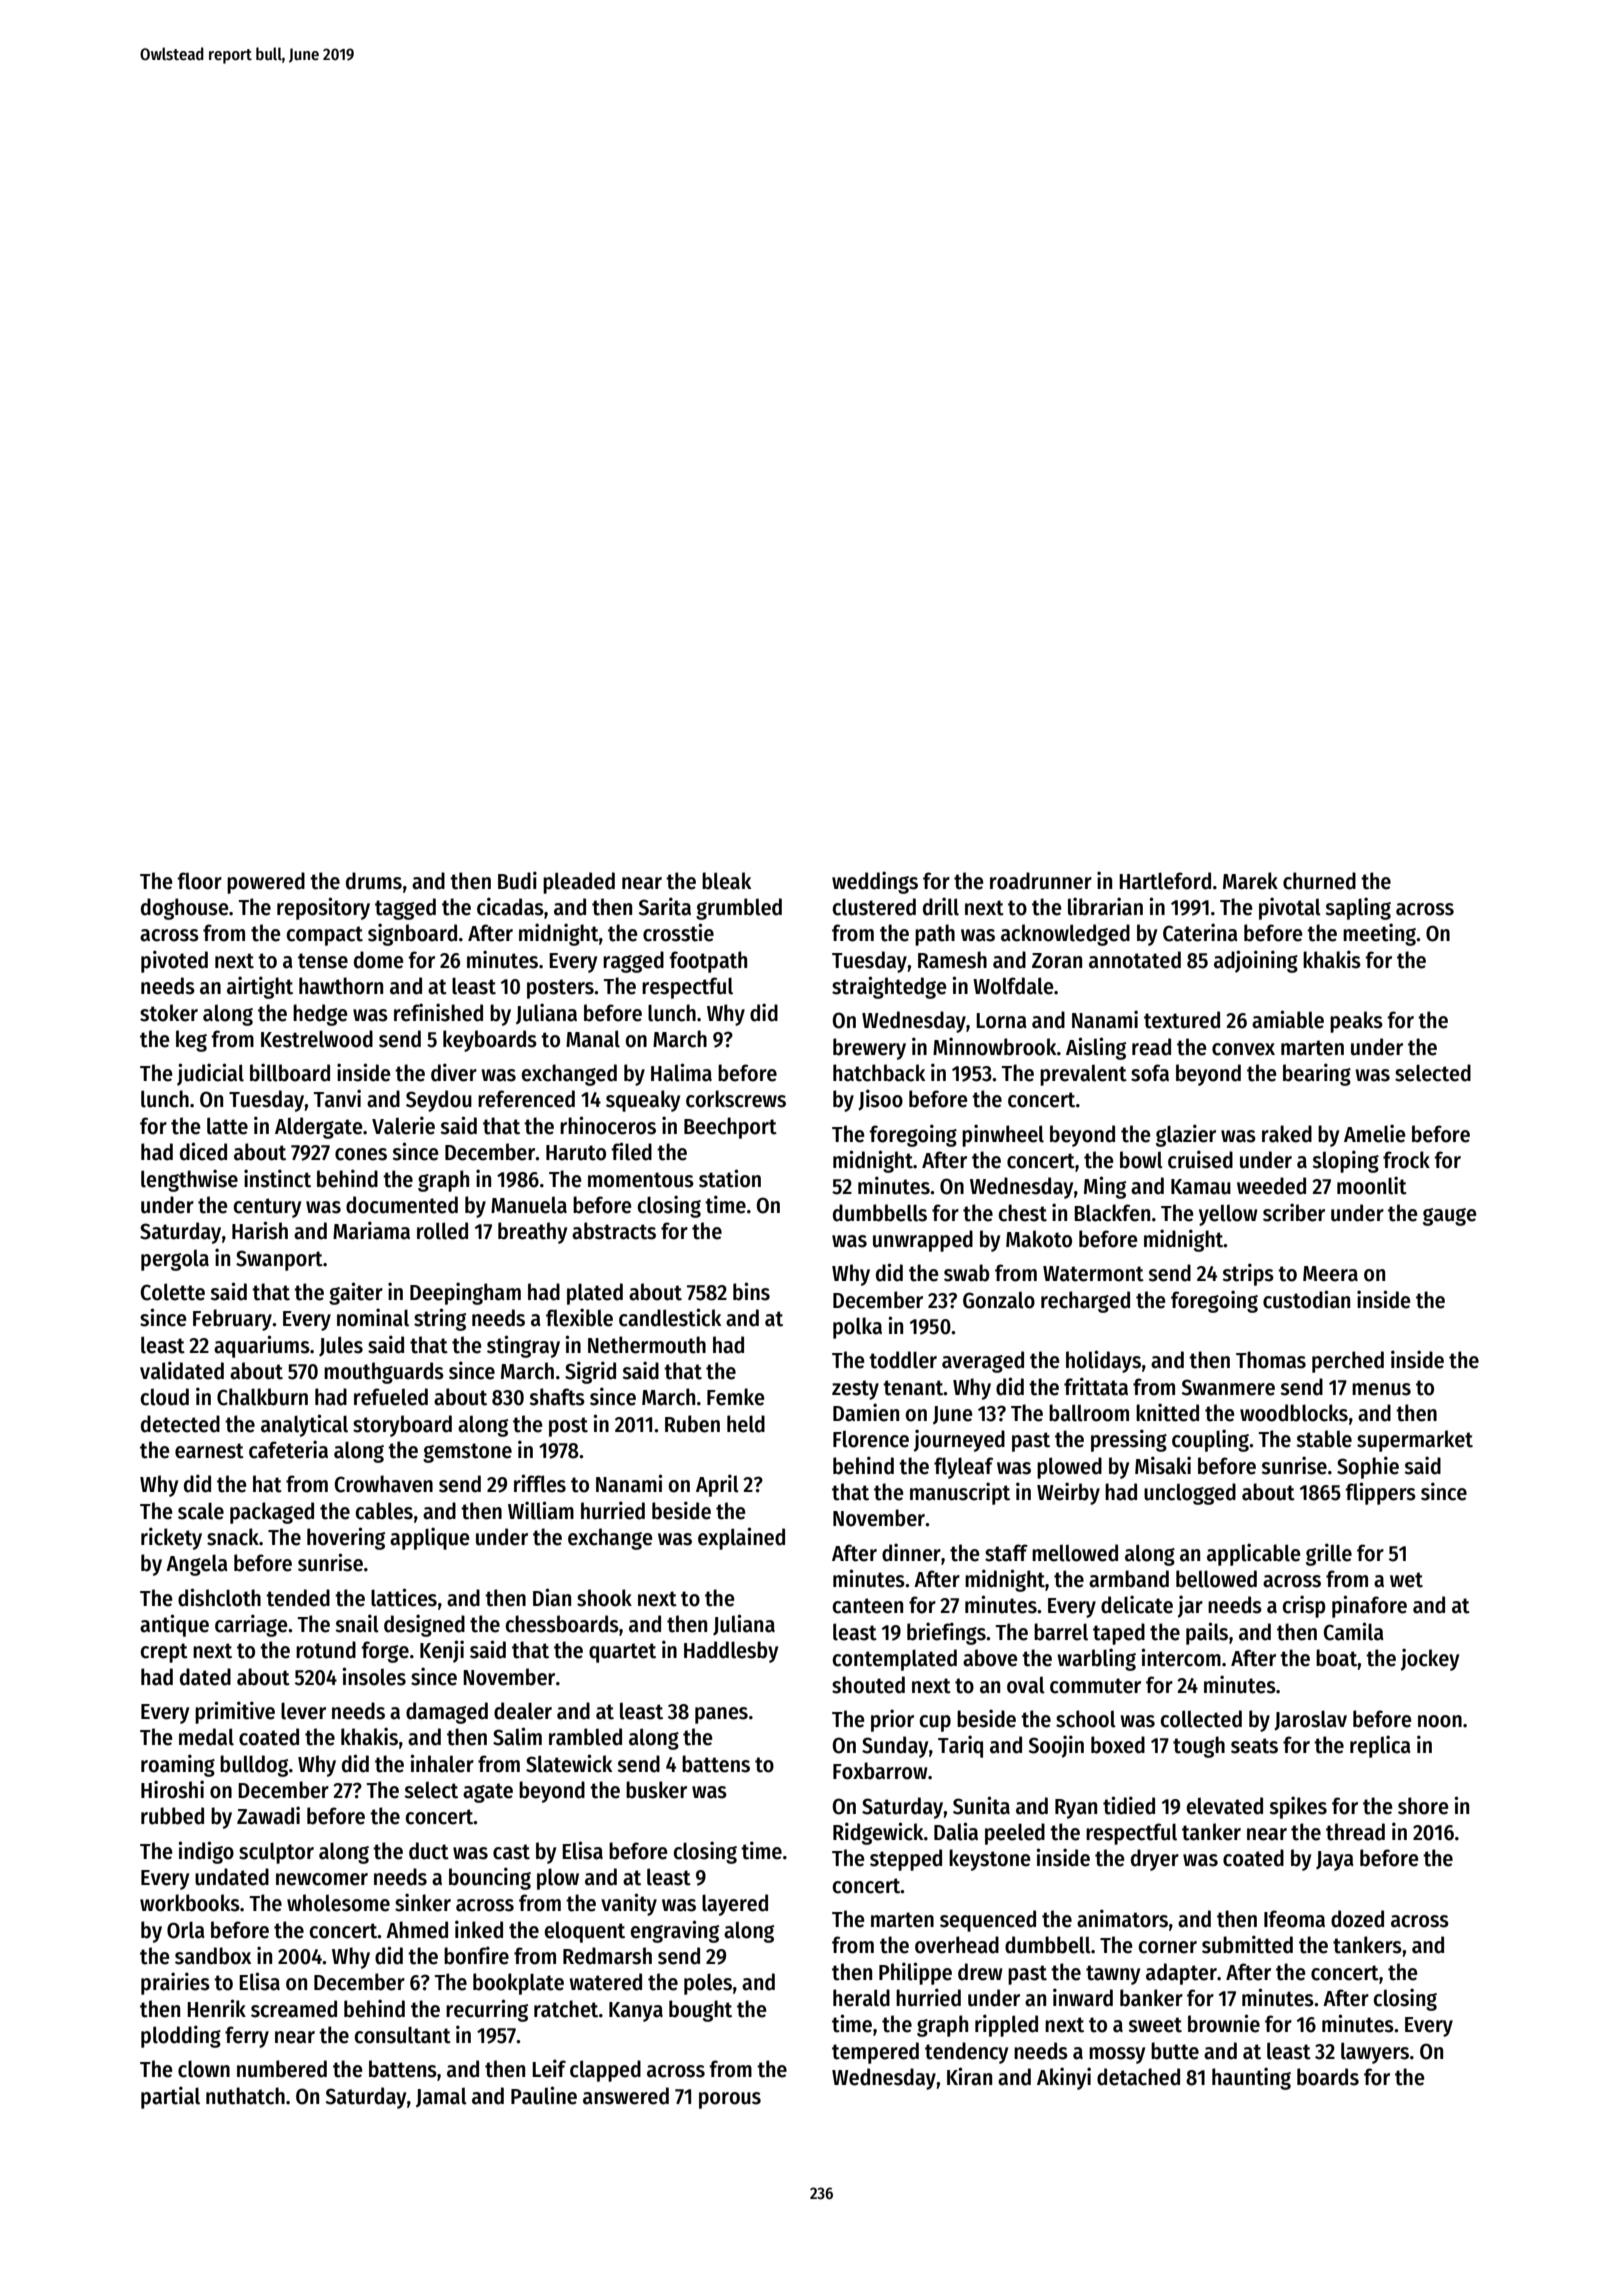 Image resolution: width=1620 pixels, height=2292 pixels. Describe the element at coordinates (298, 1598) in the screenshot. I see `tended` at that location.
